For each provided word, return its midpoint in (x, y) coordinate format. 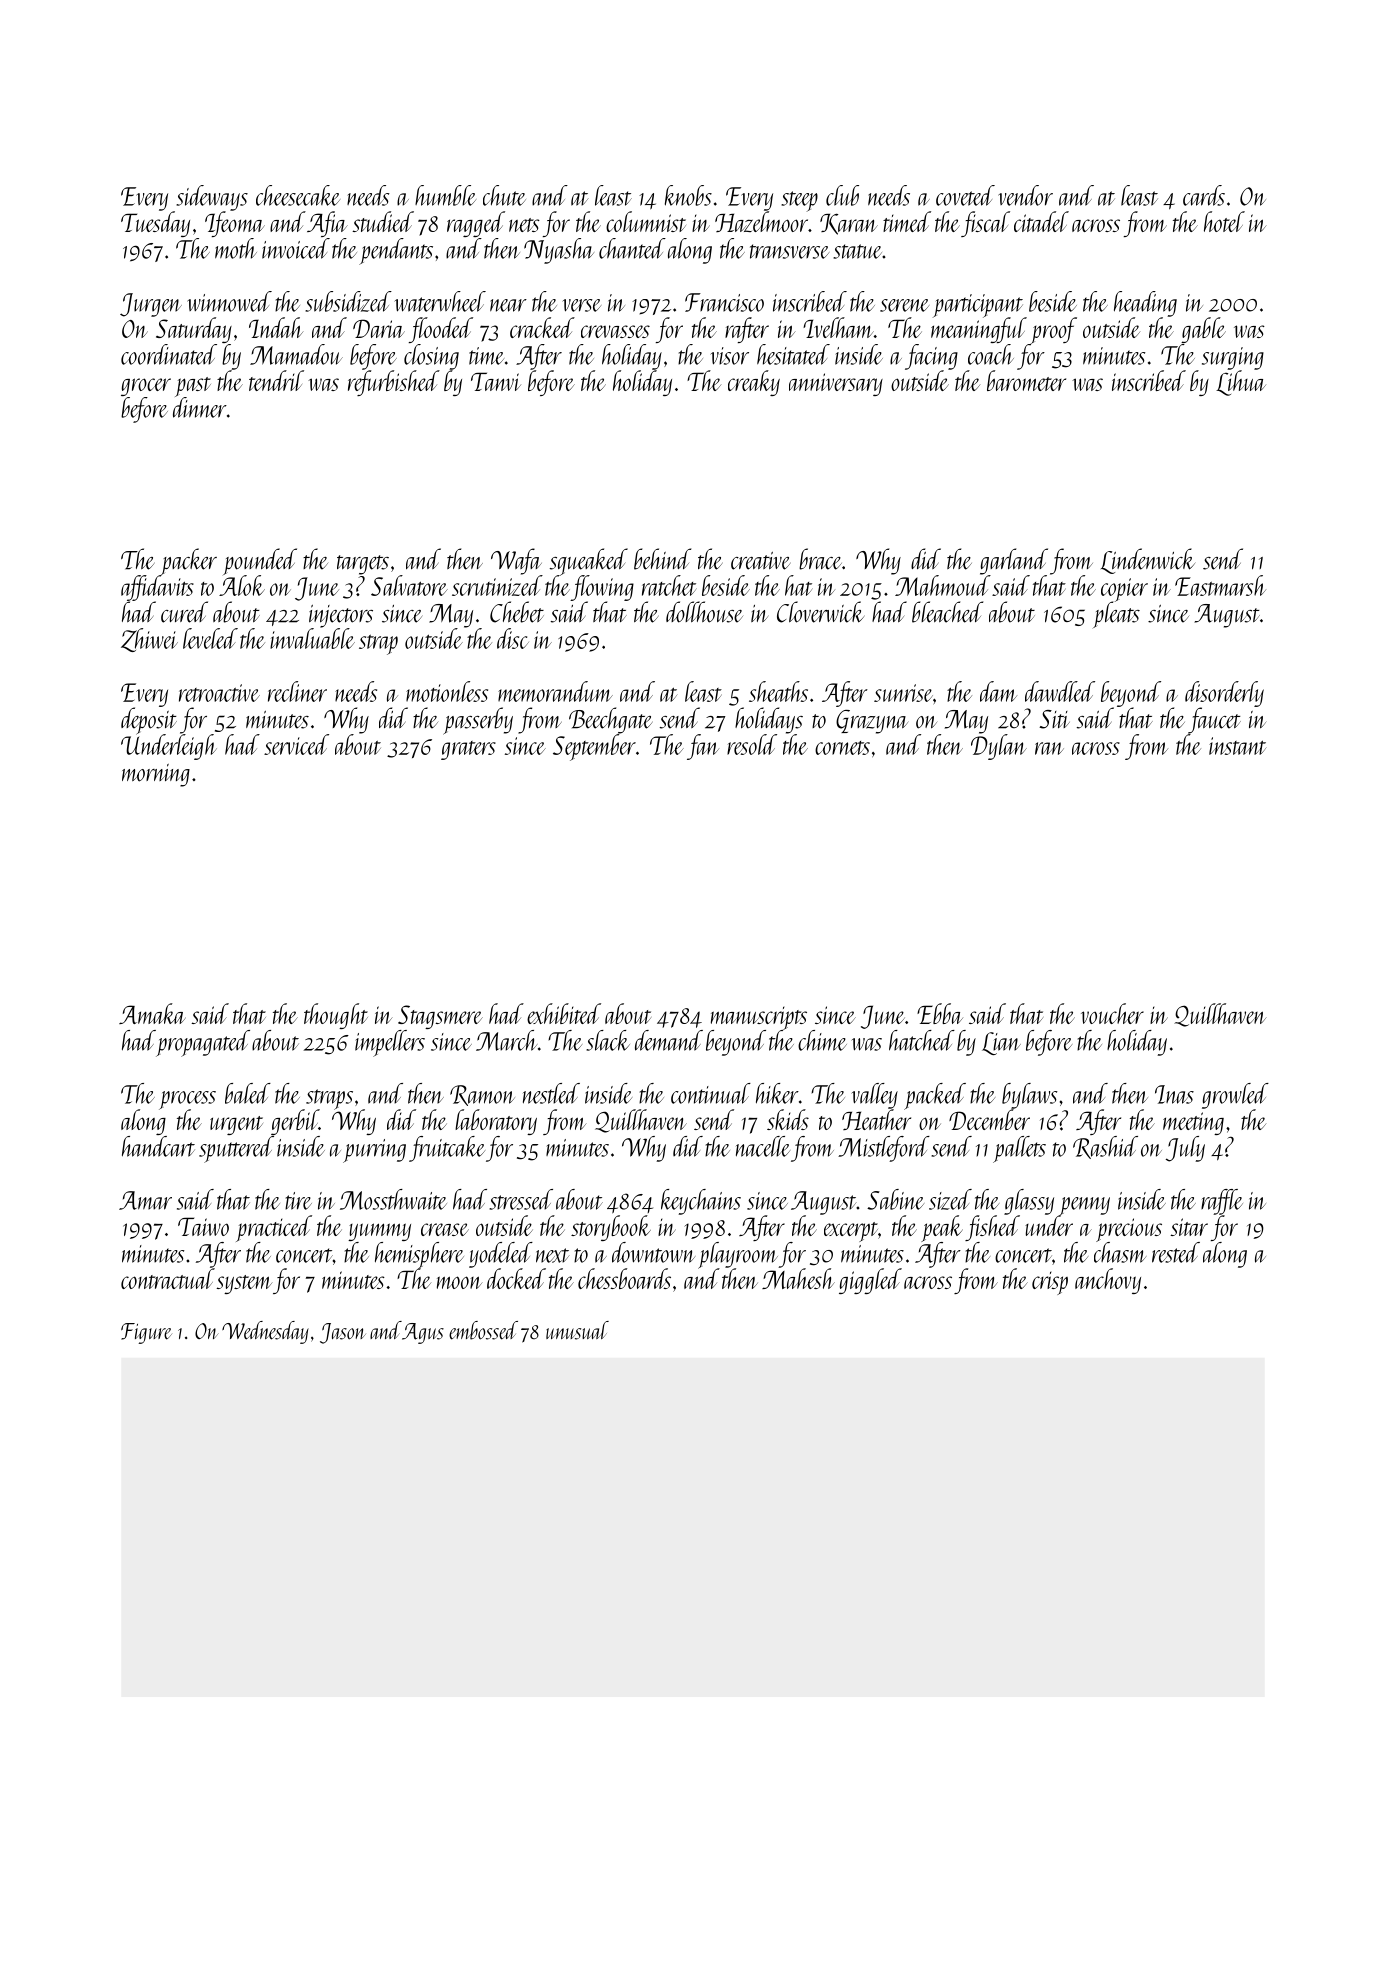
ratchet (669, 585)
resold (752, 744)
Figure (146, 1333)
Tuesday (155, 224)
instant (1237, 746)
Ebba (940, 1013)
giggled (870, 1281)
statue (858, 251)
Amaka (152, 1013)
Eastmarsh (1220, 585)
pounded (260, 561)
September (594, 747)
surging (1233, 358)
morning (156, 775)
